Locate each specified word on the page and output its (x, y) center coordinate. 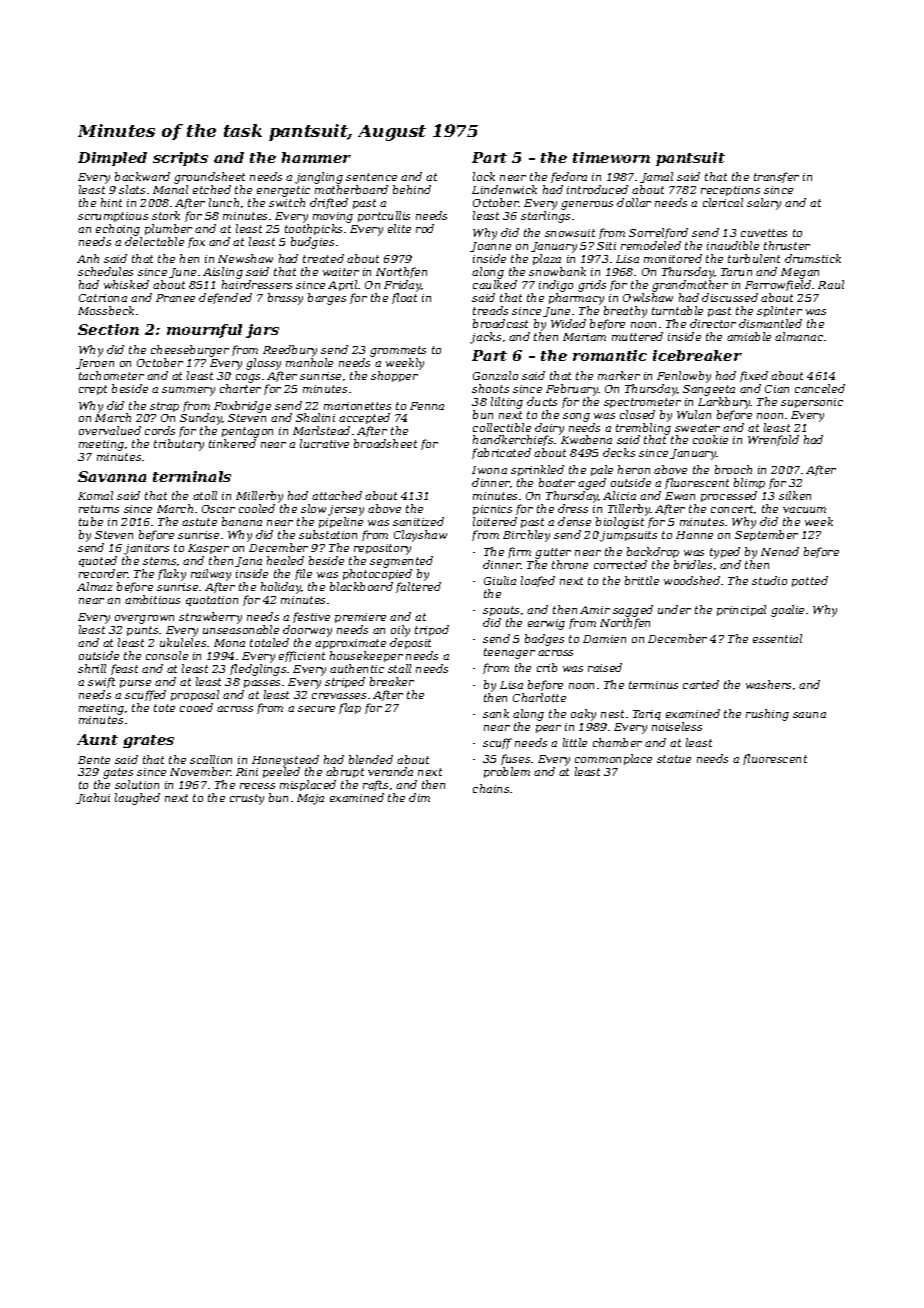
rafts (375, 785)
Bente (94, 760)
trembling (643, 429)
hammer (316, 157)
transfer (776, 177)
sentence (371, 177)
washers (768, 684)
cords (160, 430)
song (576, 417)
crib (547, 667)
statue (674, 759)
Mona (229, 643)
